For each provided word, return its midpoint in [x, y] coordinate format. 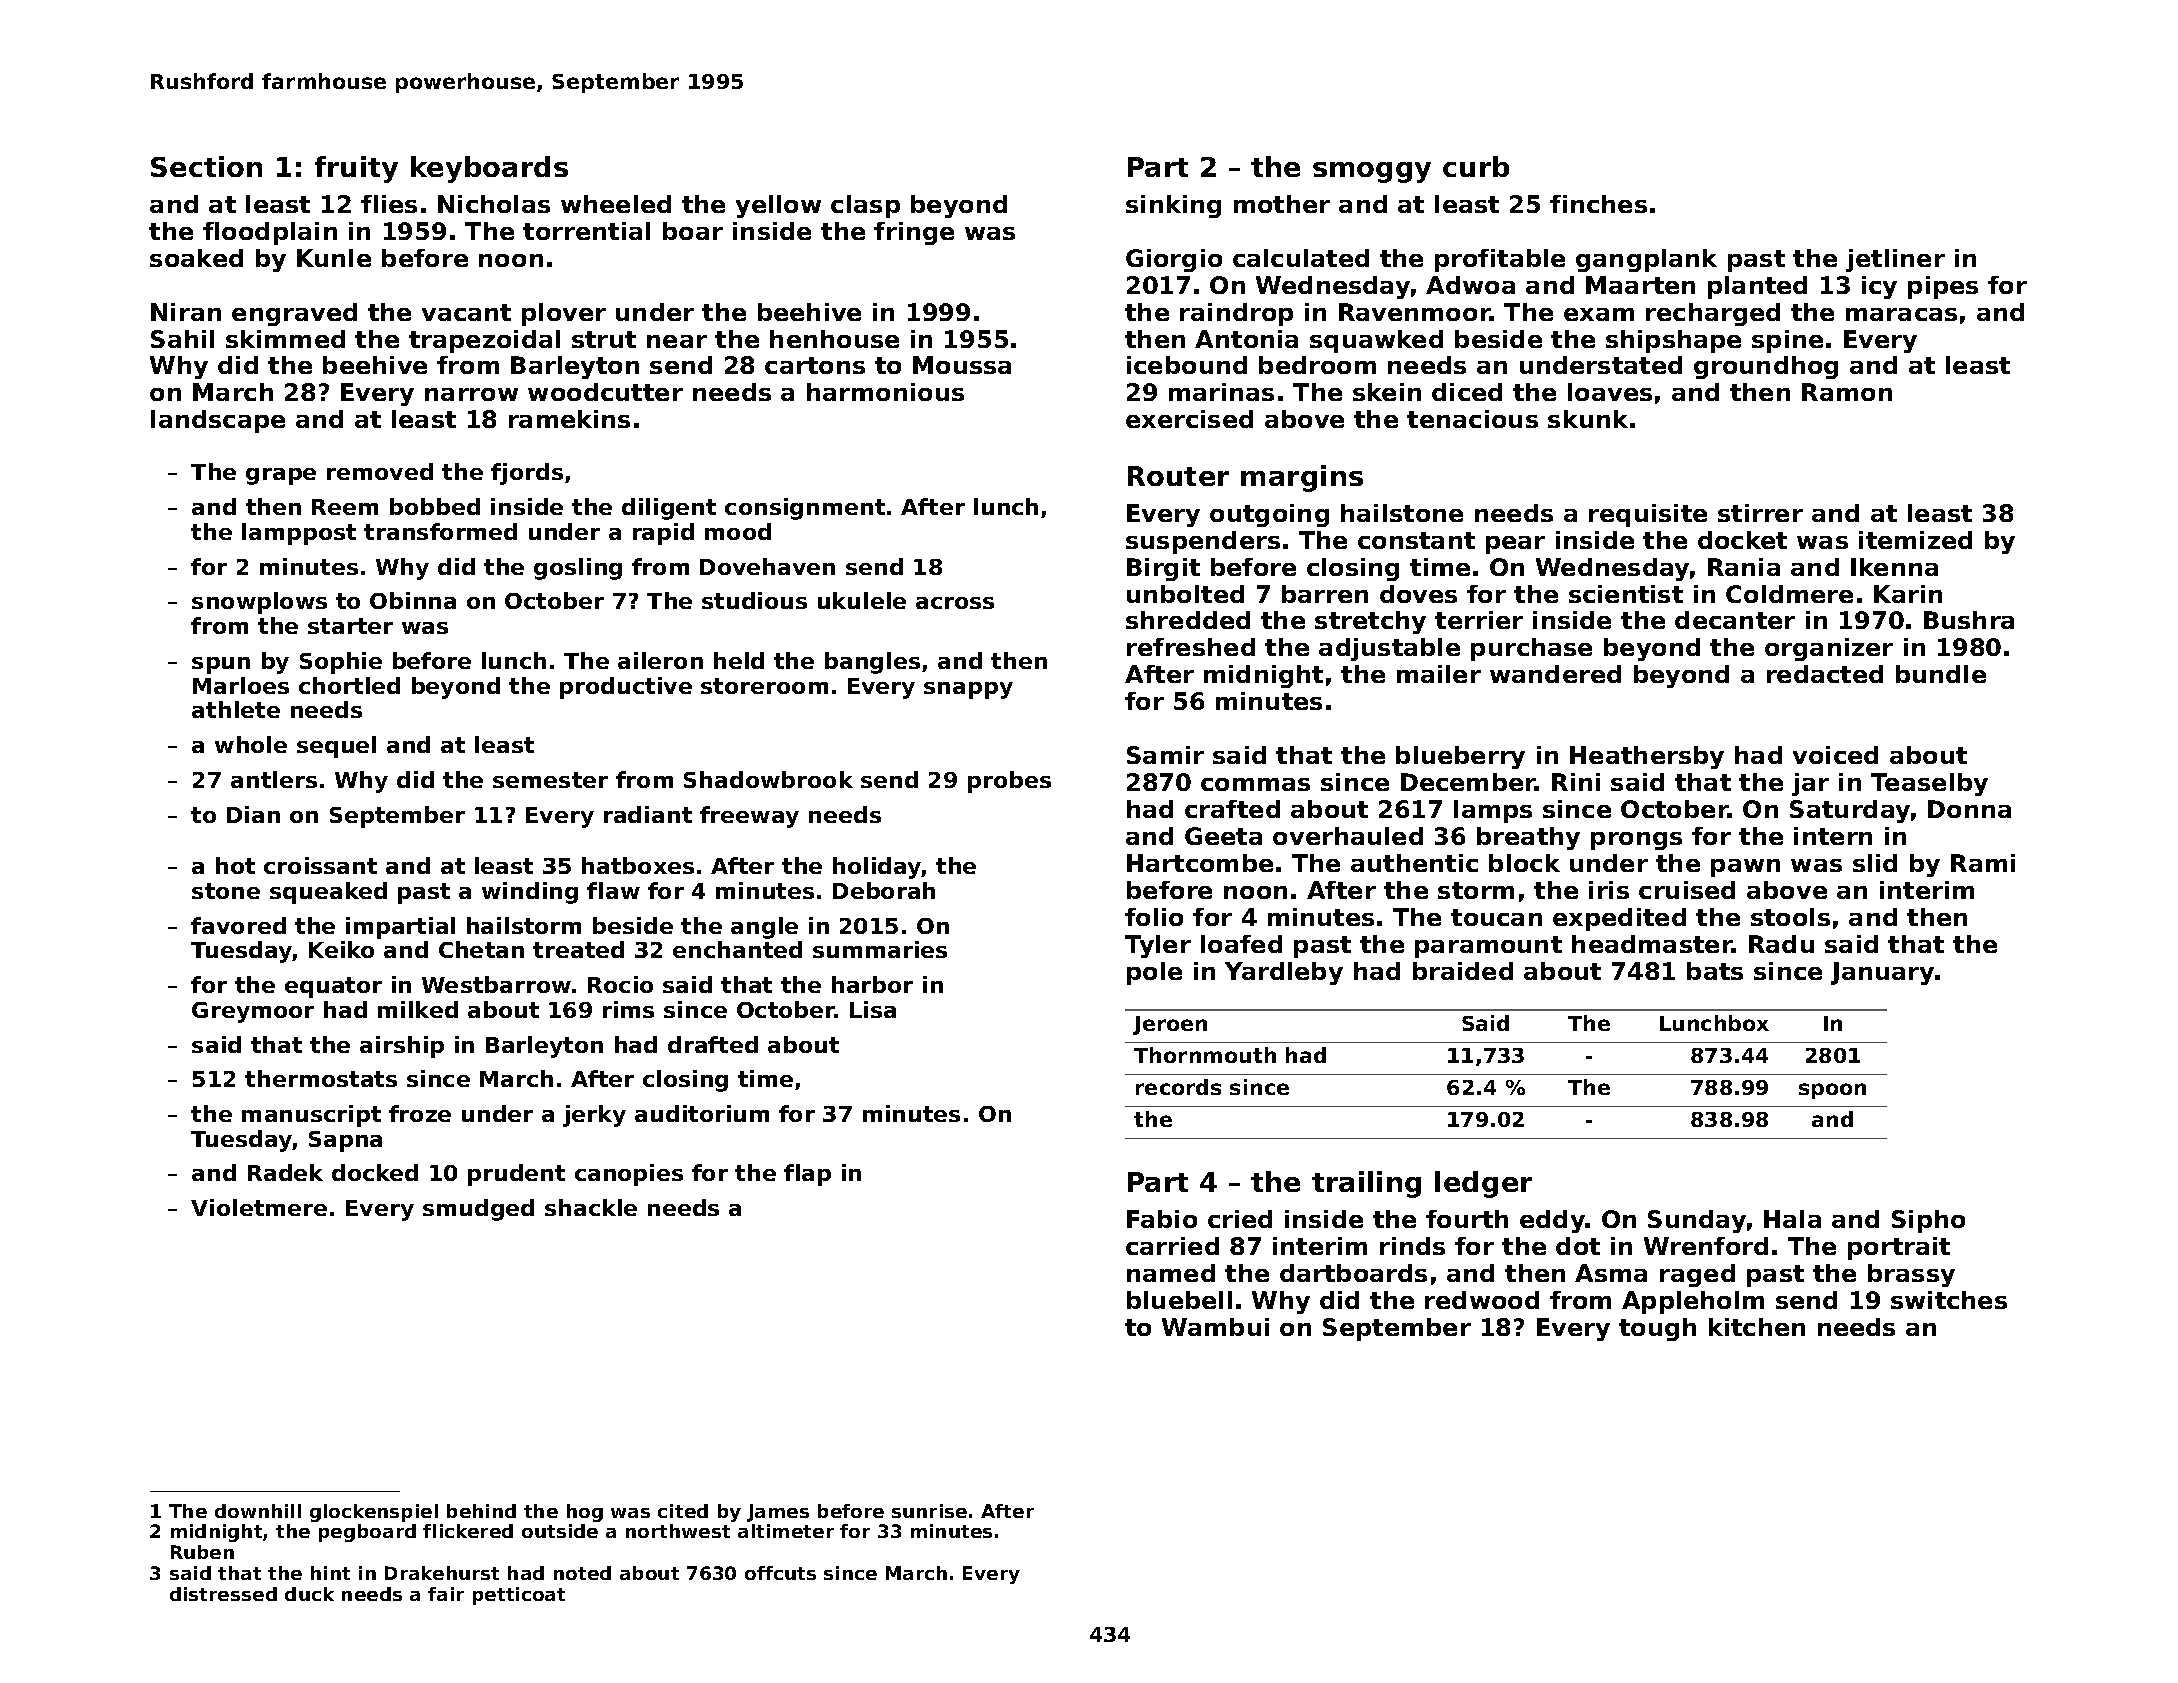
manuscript [311, 1116]
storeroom [764, 686]
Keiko [341, 949]
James [778, 1513]
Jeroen [1170, 1025]
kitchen [1757, 1327]
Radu [1781, 944]
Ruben [202, 1552]
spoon [1832, 1091]
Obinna [413, 600]
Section [206, 166]
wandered [1555, 674]
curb [1476, 166]
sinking [1173, 206]
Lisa [873, 1009]
